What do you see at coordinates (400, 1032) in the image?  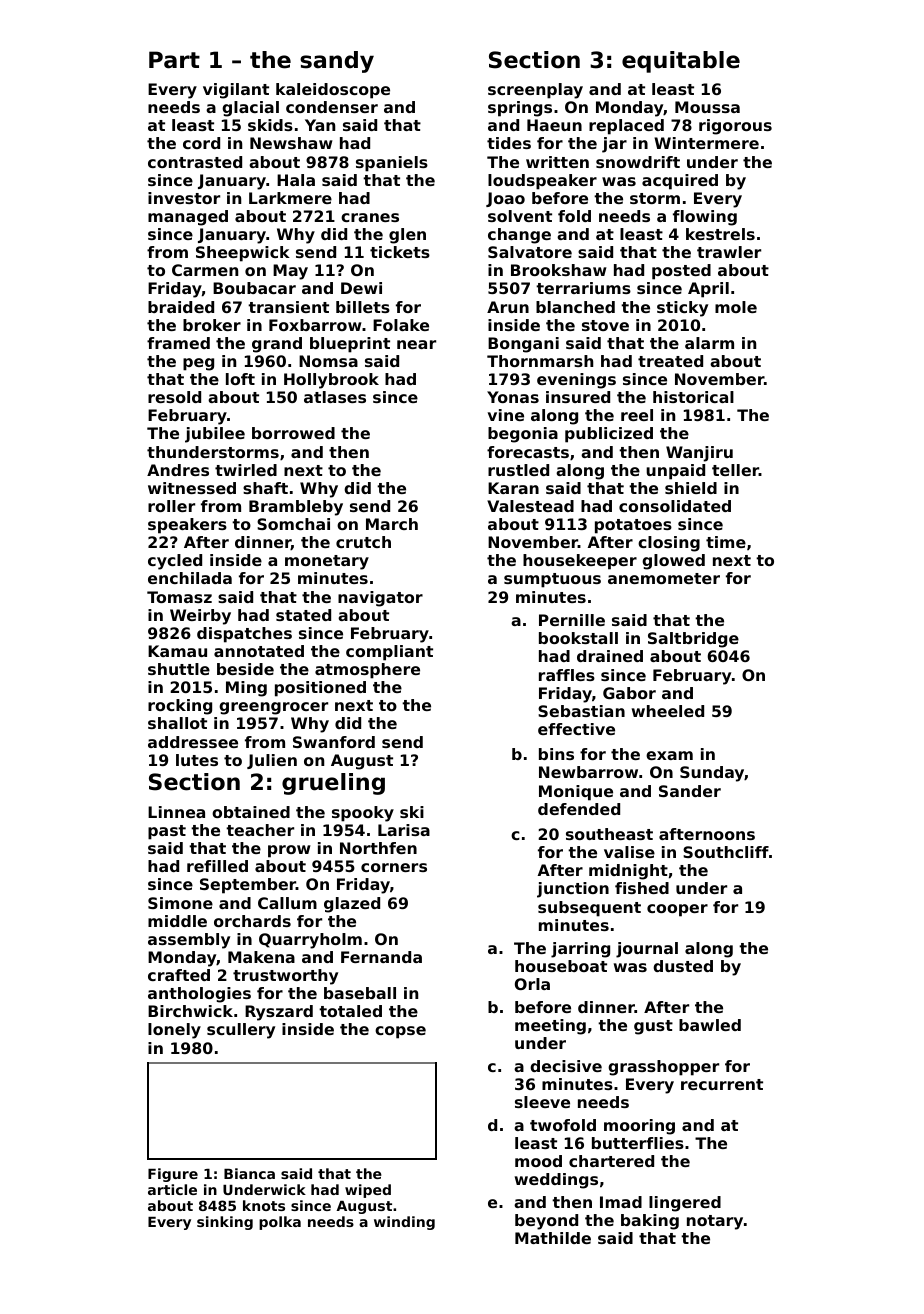 I see `copse` at bounding box center [400, 1032].
